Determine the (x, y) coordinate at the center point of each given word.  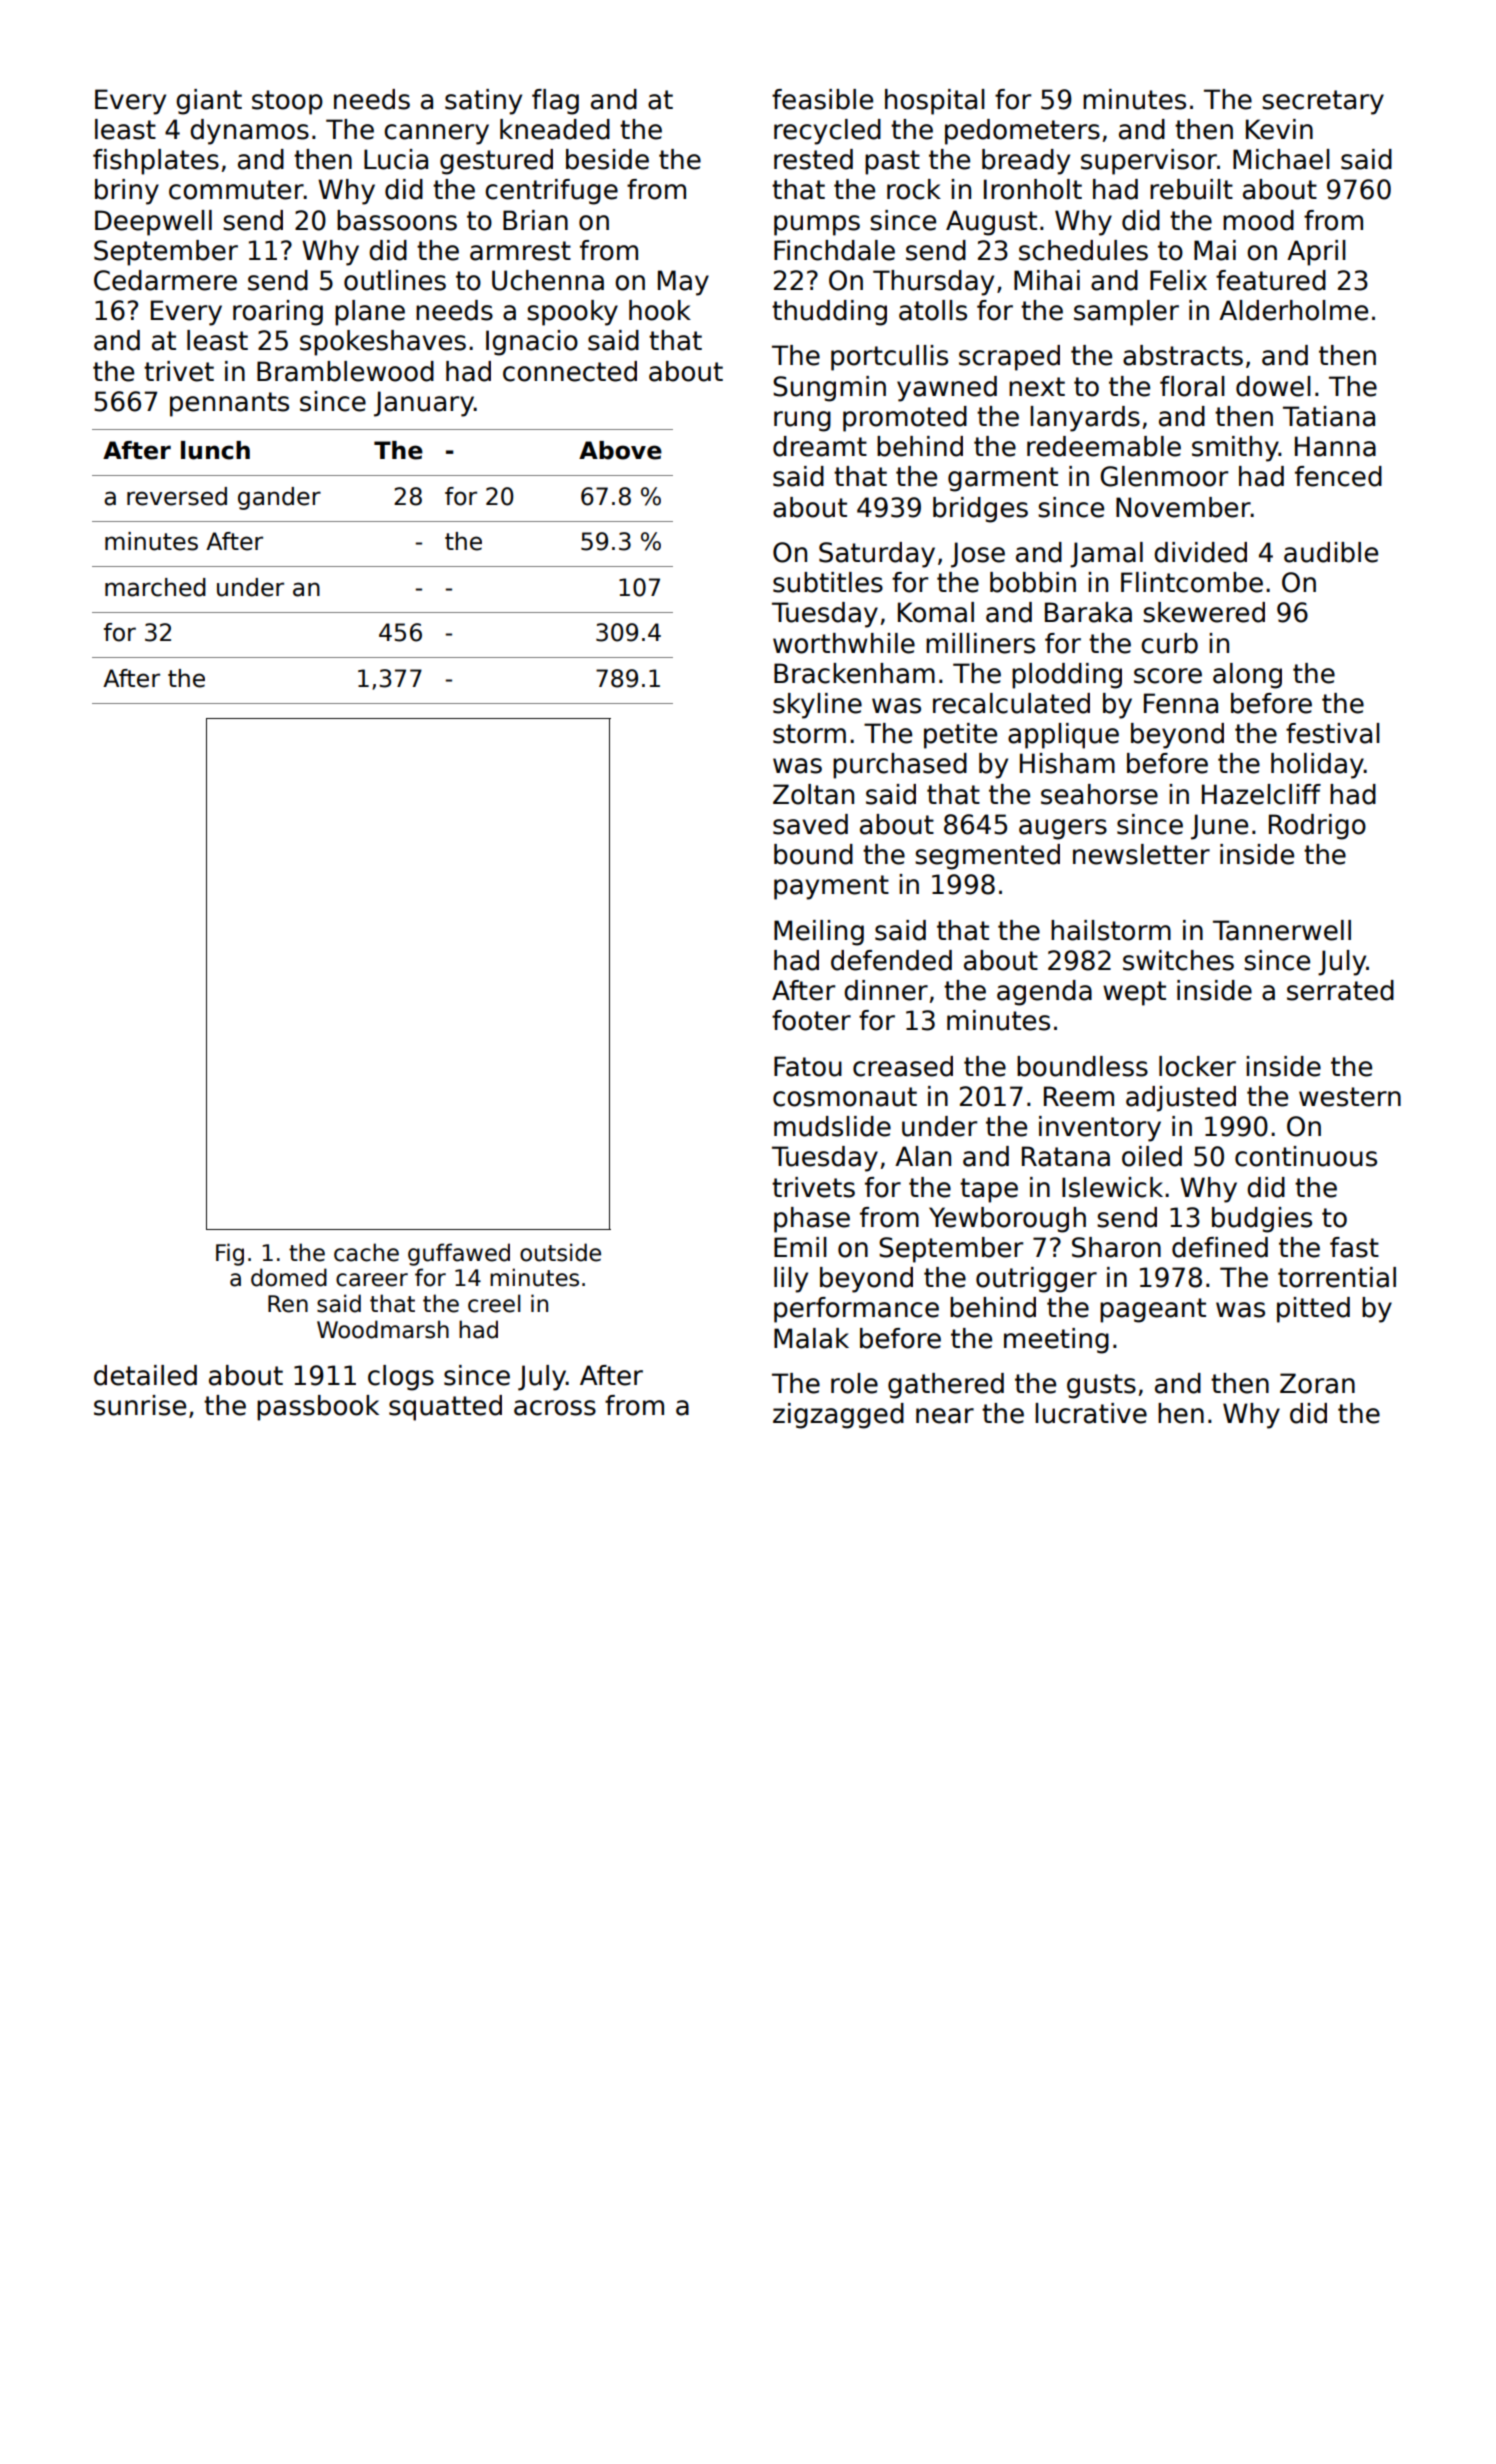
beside (607, 159)
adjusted (1181, 1099)
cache (366, 1252)
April (1316, 253)
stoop (287, 102)
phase (812, 1220)
